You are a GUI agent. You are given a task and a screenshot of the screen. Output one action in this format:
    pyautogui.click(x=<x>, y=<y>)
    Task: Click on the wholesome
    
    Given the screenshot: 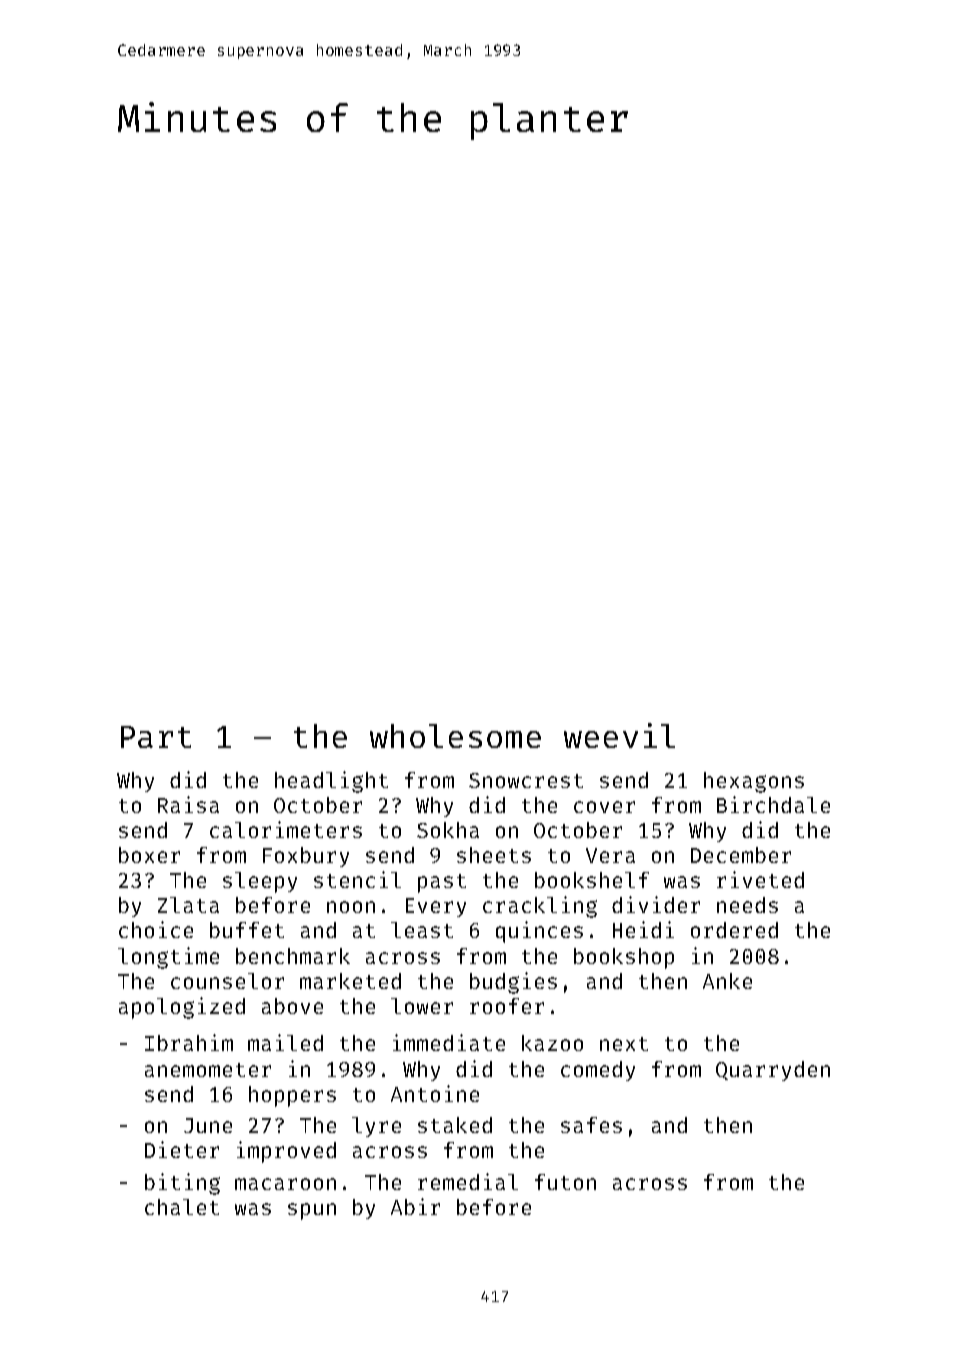 What is the action you would take?
    pyautogui.click(x=455, y=736)
